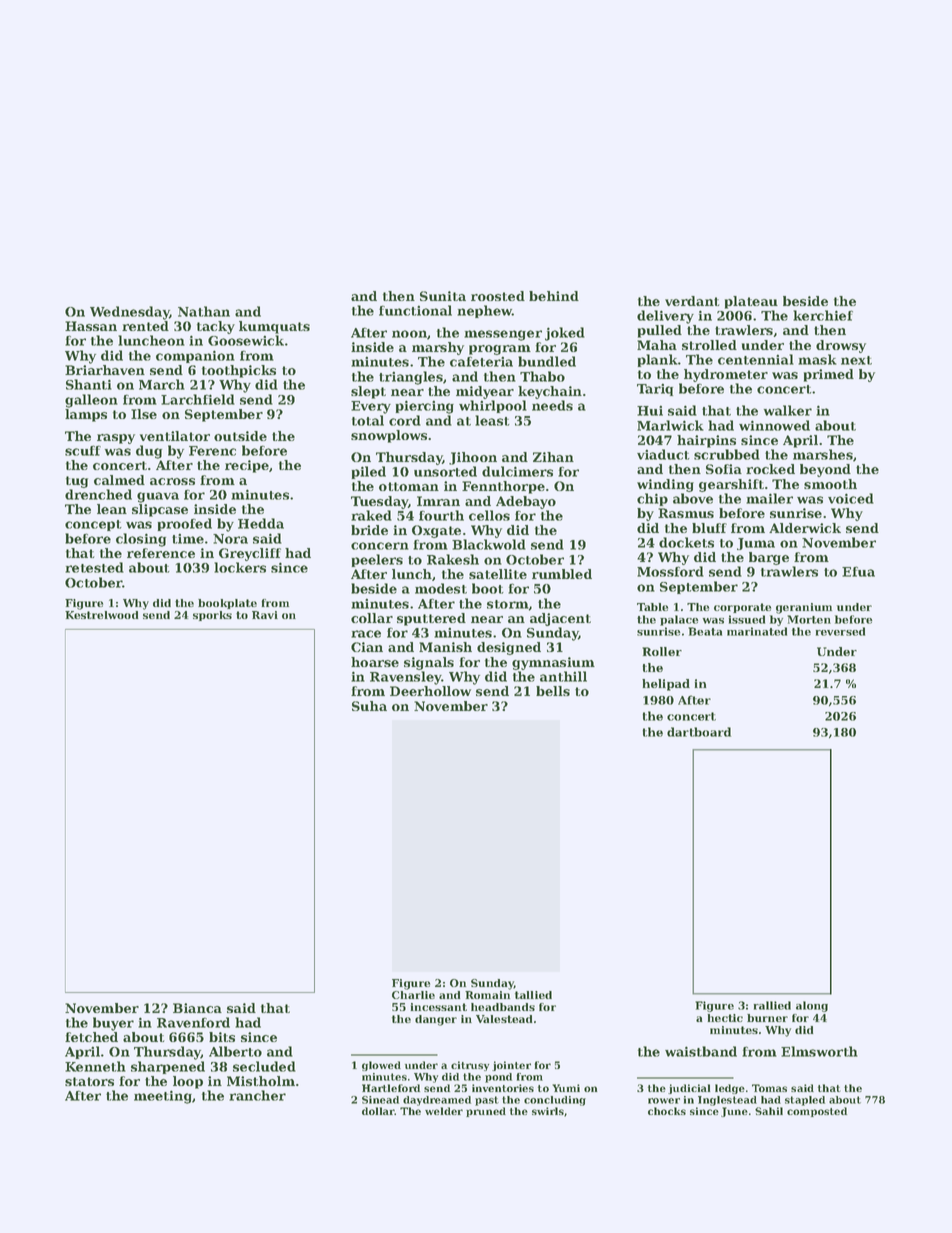 This document has width=952, height=1233. What do you see at coordinates (489, 544) in the document?
I see `Blackwold` at bounding box center [489, 544].
